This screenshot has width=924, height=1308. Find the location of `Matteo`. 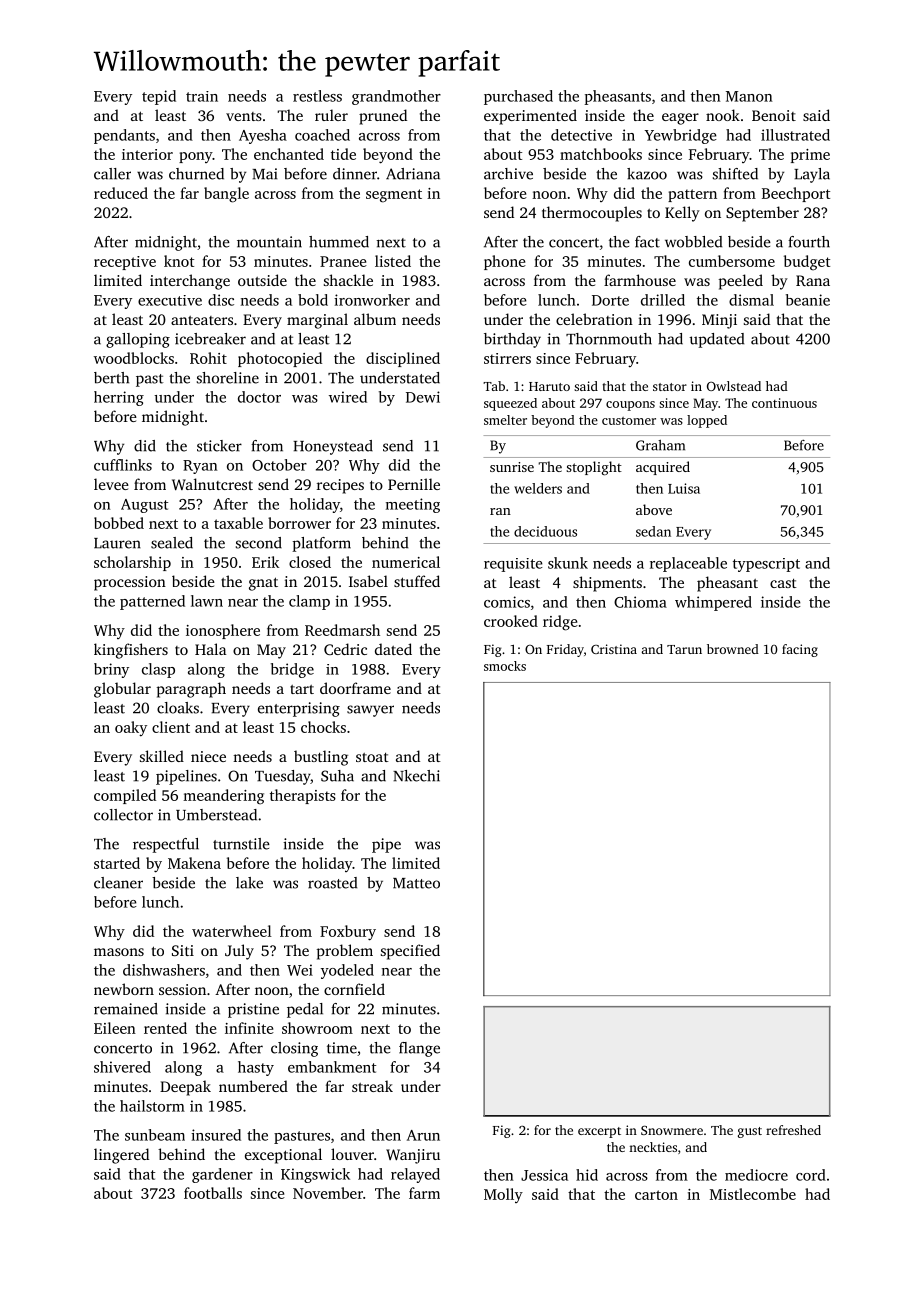

Matteo is located at coordinates (416, 883).
